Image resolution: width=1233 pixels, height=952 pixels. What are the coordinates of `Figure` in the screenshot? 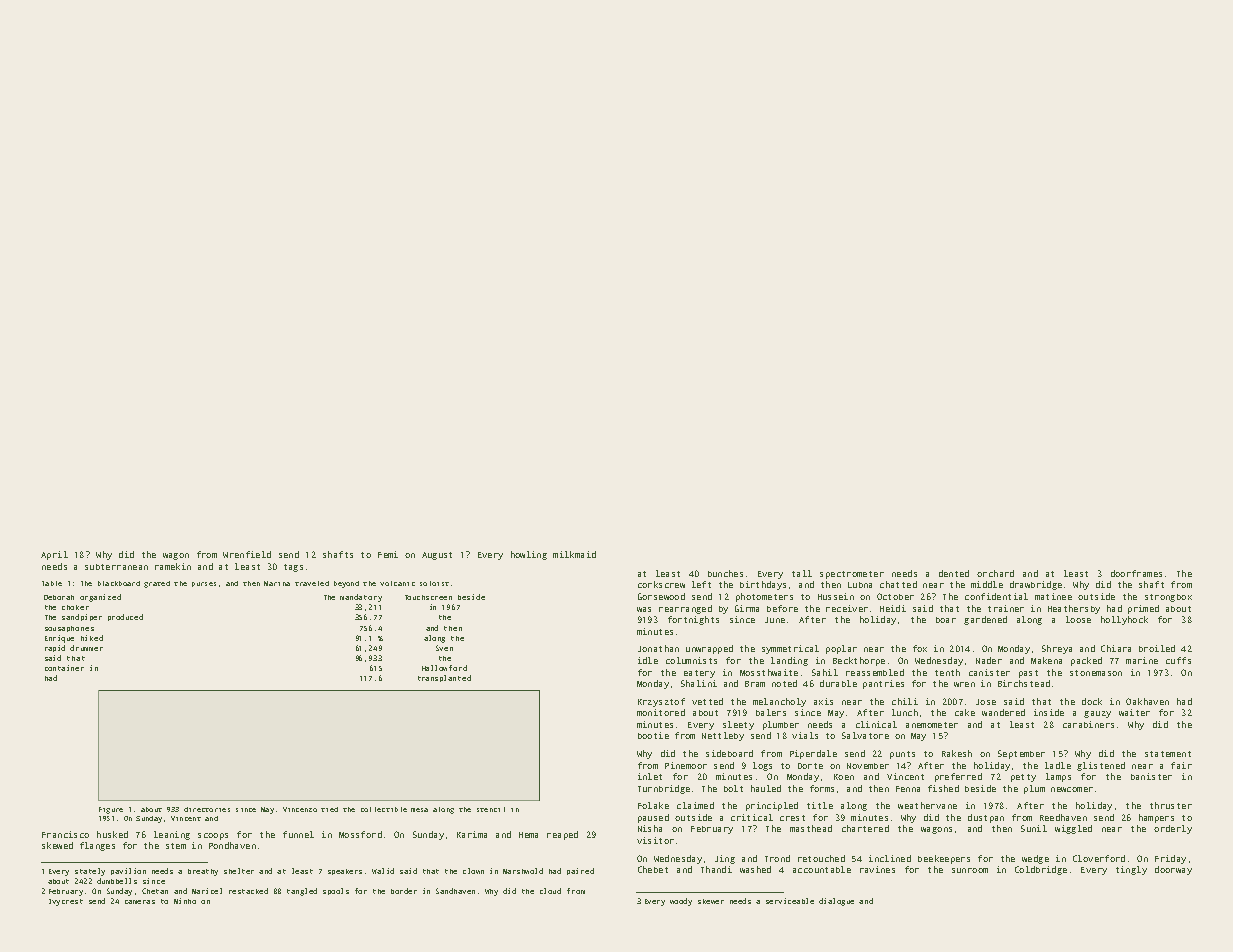 It's located at (111, 810).
